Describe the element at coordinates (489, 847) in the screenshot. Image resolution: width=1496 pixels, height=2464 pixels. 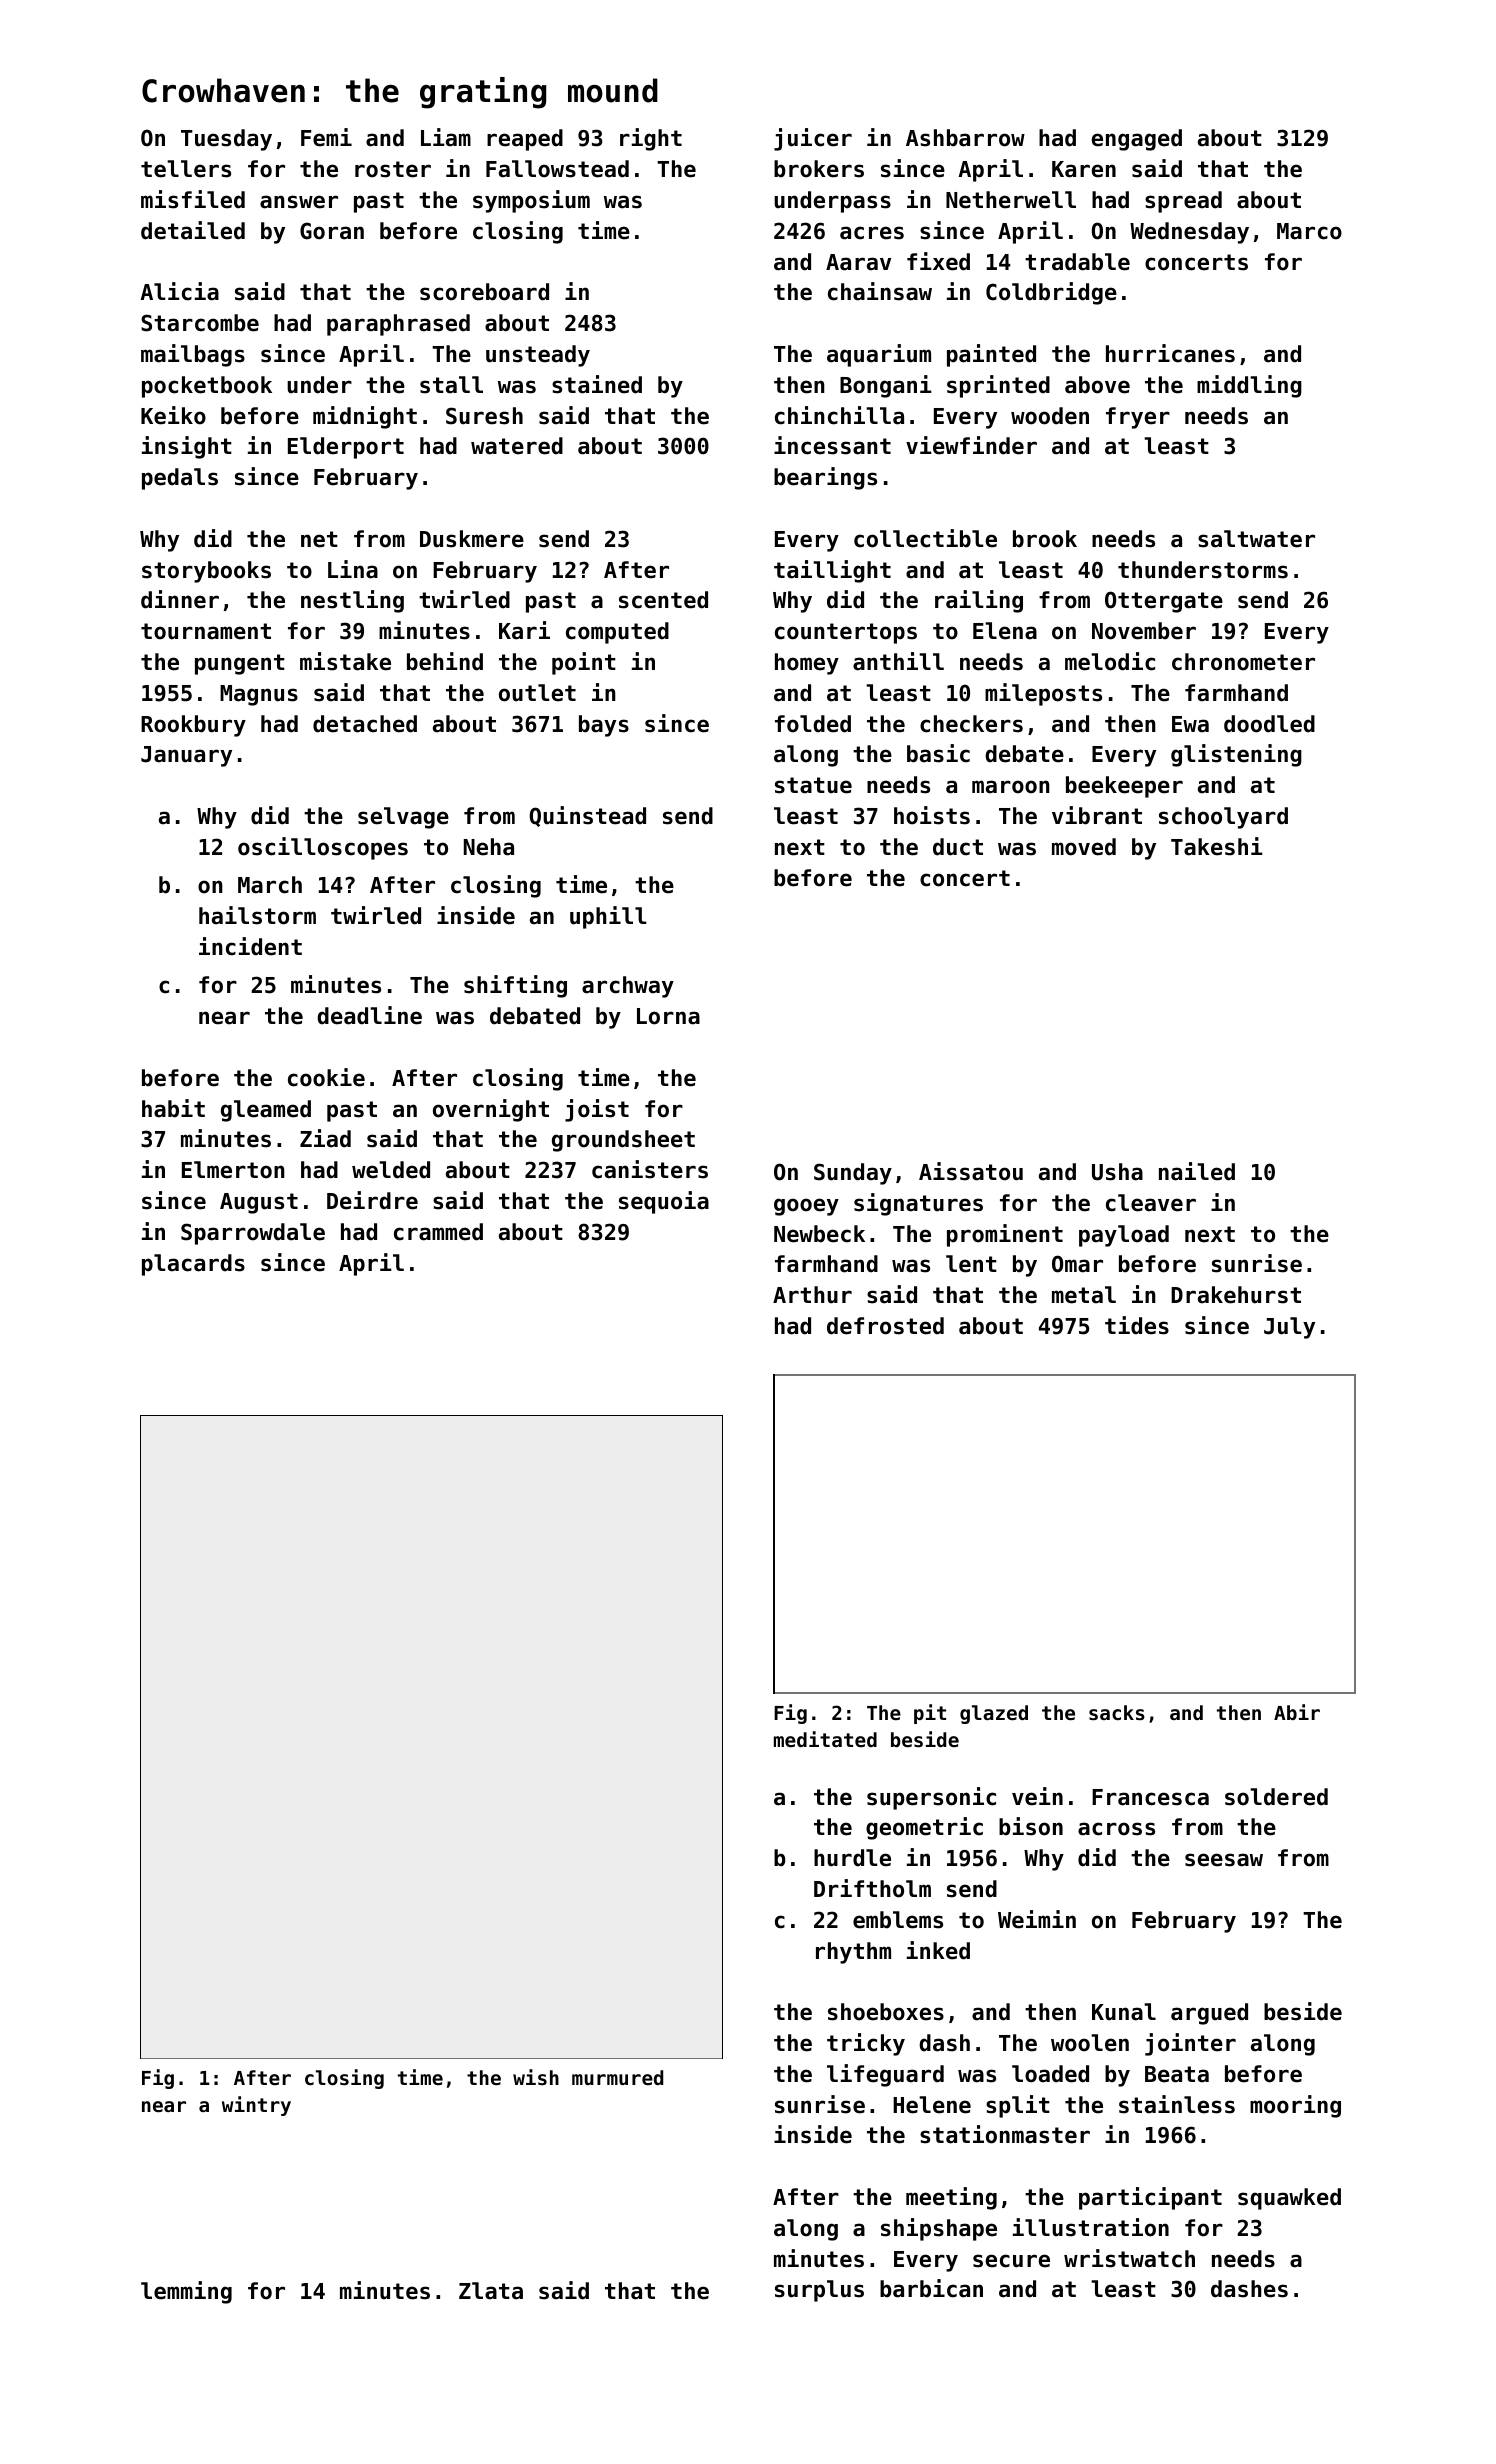
I see `Neha` at that location.
